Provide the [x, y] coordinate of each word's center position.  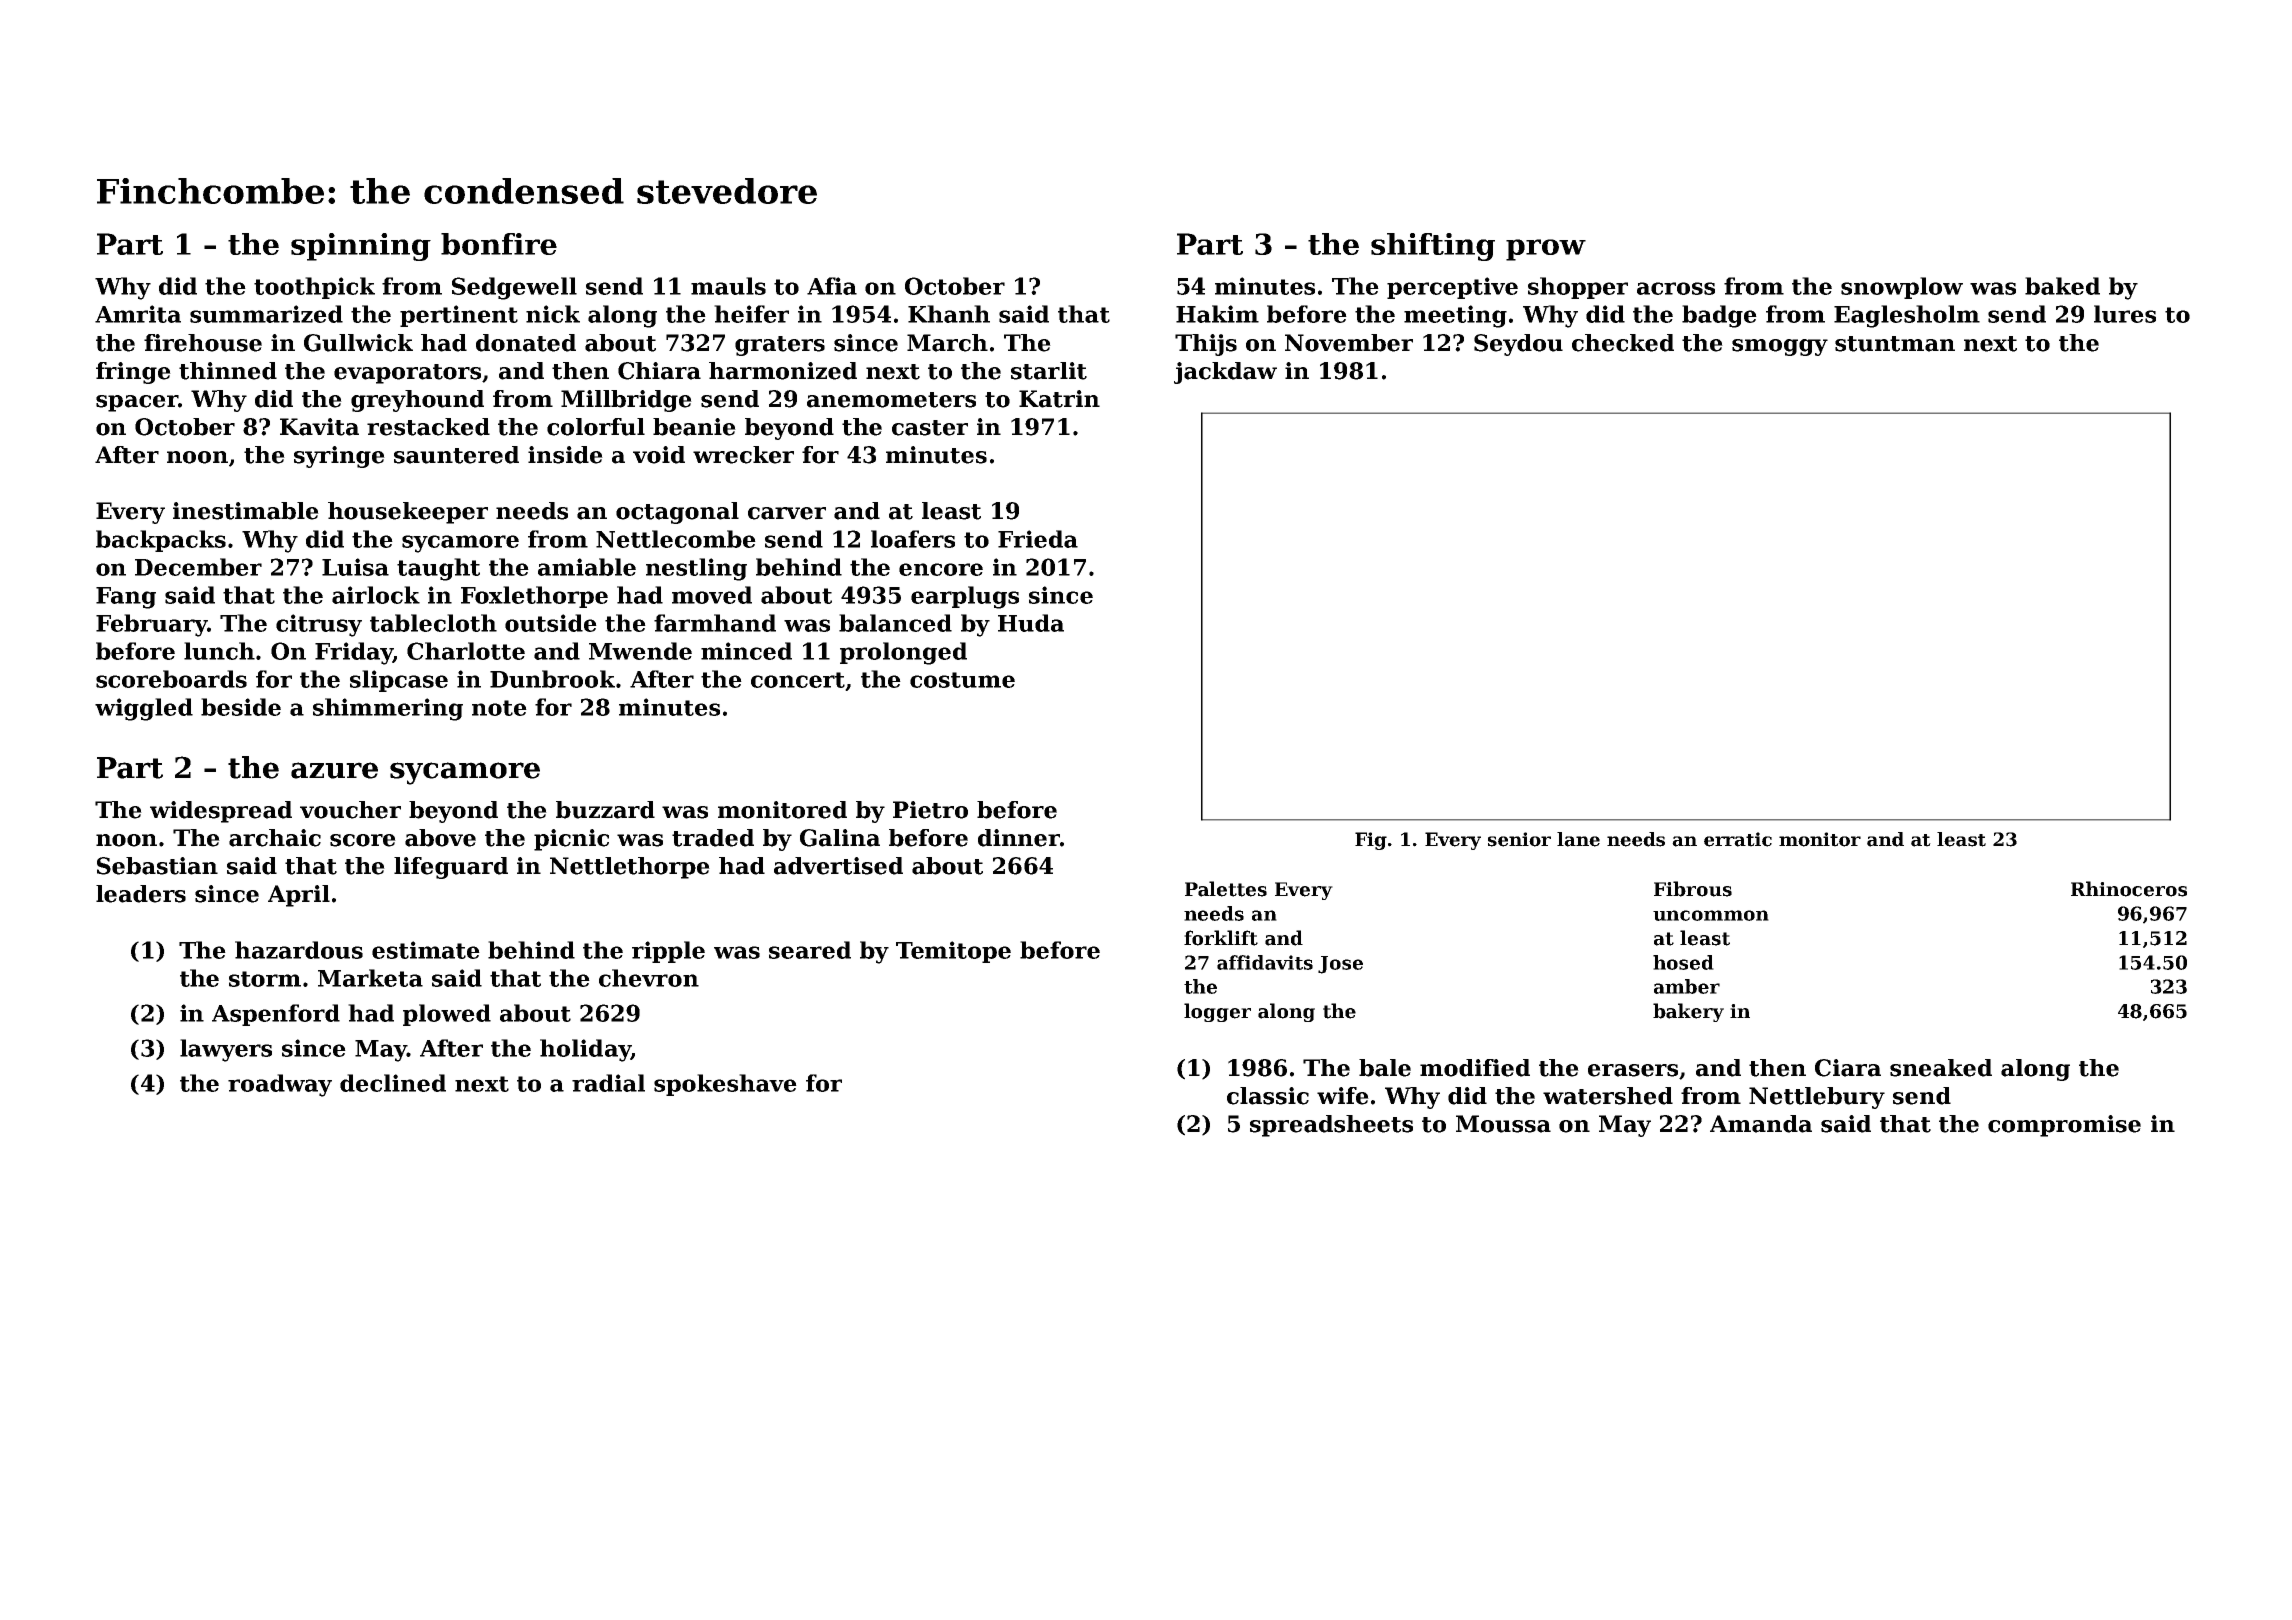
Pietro [930, 810]
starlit [1049, 371]
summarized [266, 314]
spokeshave [725, 1085]
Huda [1031, 623]
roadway [280, 1085]
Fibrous [1693, 889]
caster [930, 428]
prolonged [903, 653]
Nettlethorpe [630, 868]
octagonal [677, 513]
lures [2125, 314]
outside [551, 623]
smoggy [1780, 347]
